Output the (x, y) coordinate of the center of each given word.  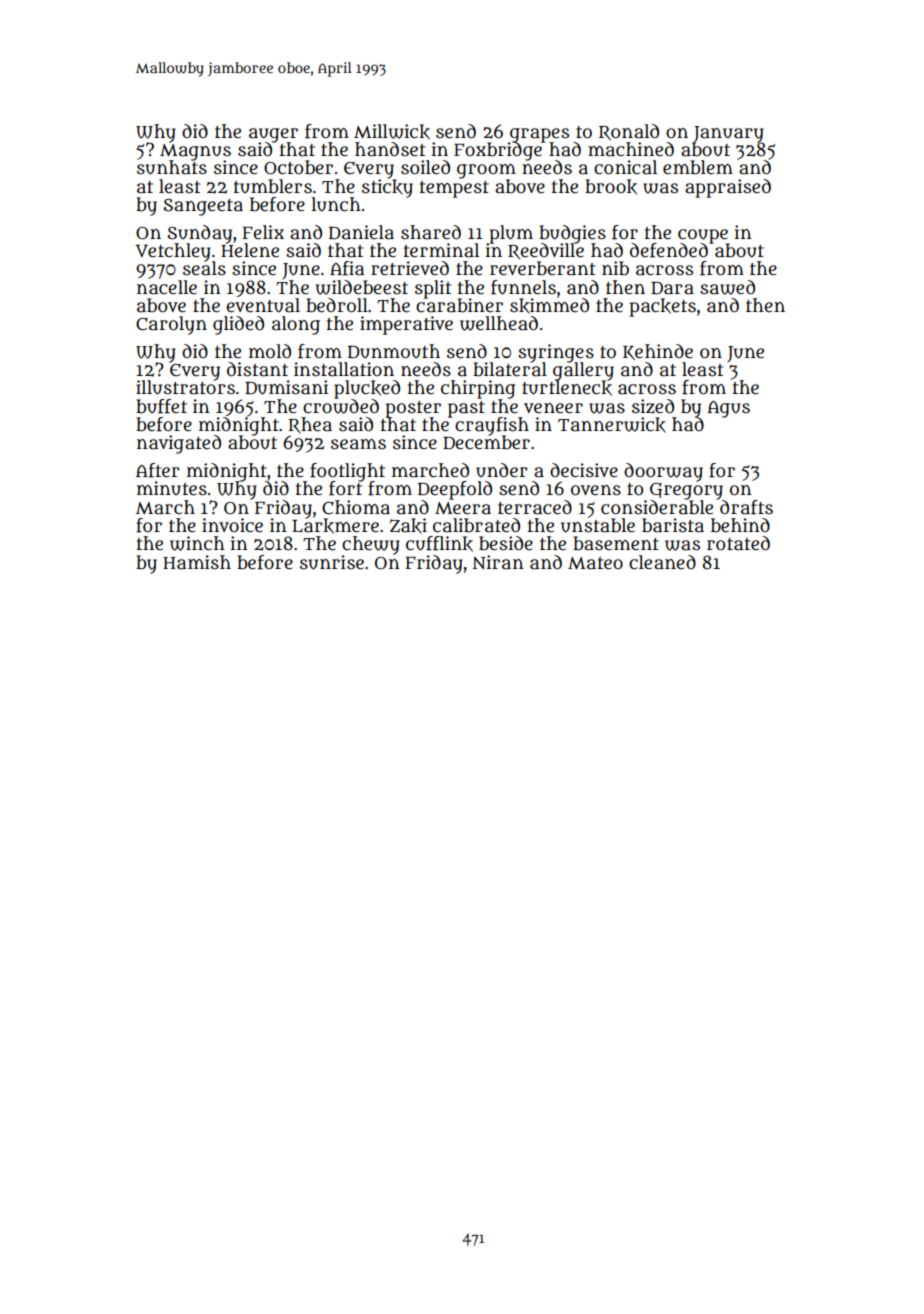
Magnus (195, 152)
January (729, 134)
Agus (729, 409)
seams (358, 444)
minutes (172, 488)
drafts (746, 507)
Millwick (392, 132)
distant (257, 369)
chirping (478, 389)
